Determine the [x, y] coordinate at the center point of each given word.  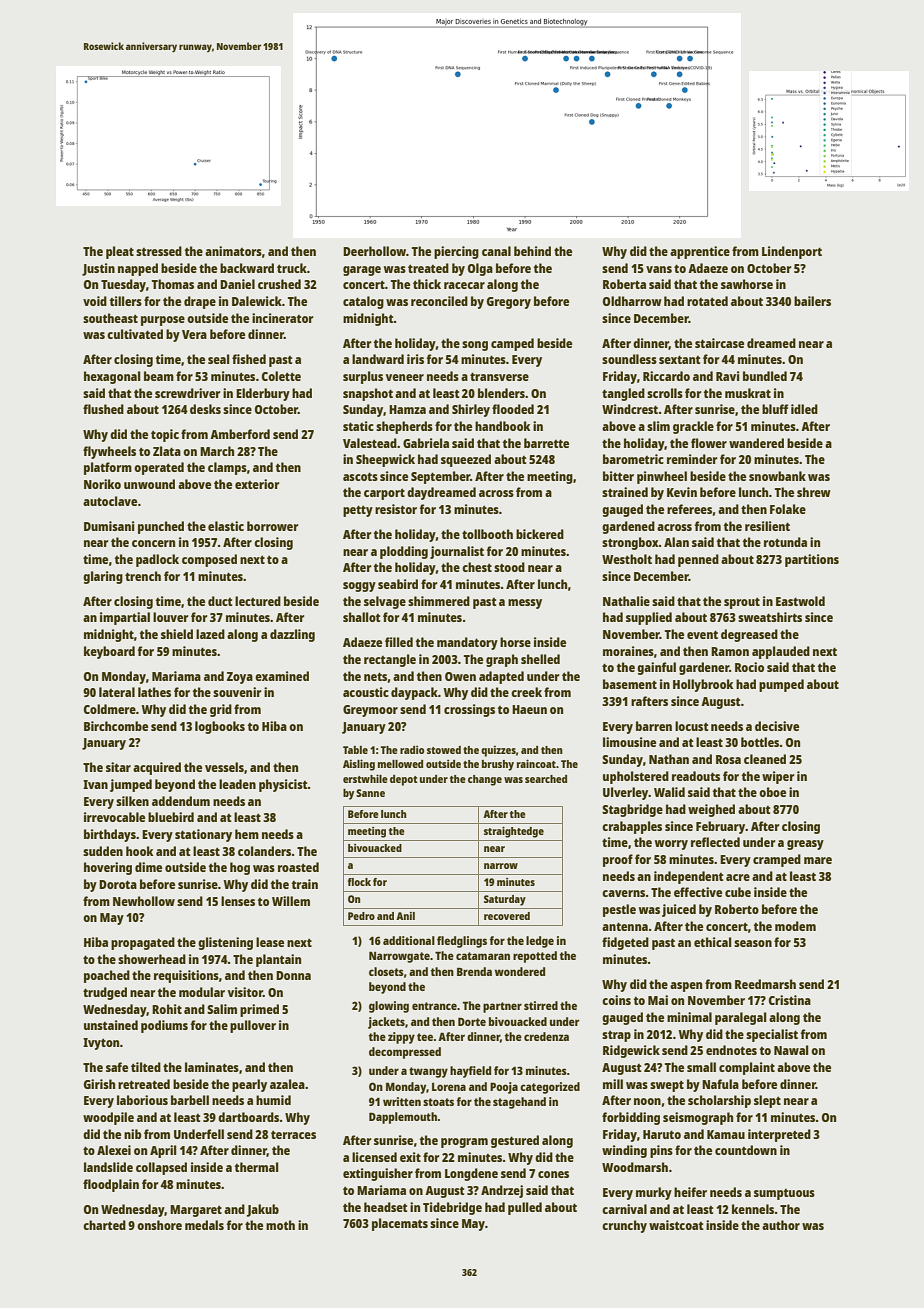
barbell [190, 1100]
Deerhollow [374, 251]
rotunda [785, 542]
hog [240, 868]
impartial [125, 618]
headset [385, 1207]
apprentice [700, 252]
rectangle [390, 660]
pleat [120, 252]
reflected [715, 842]
